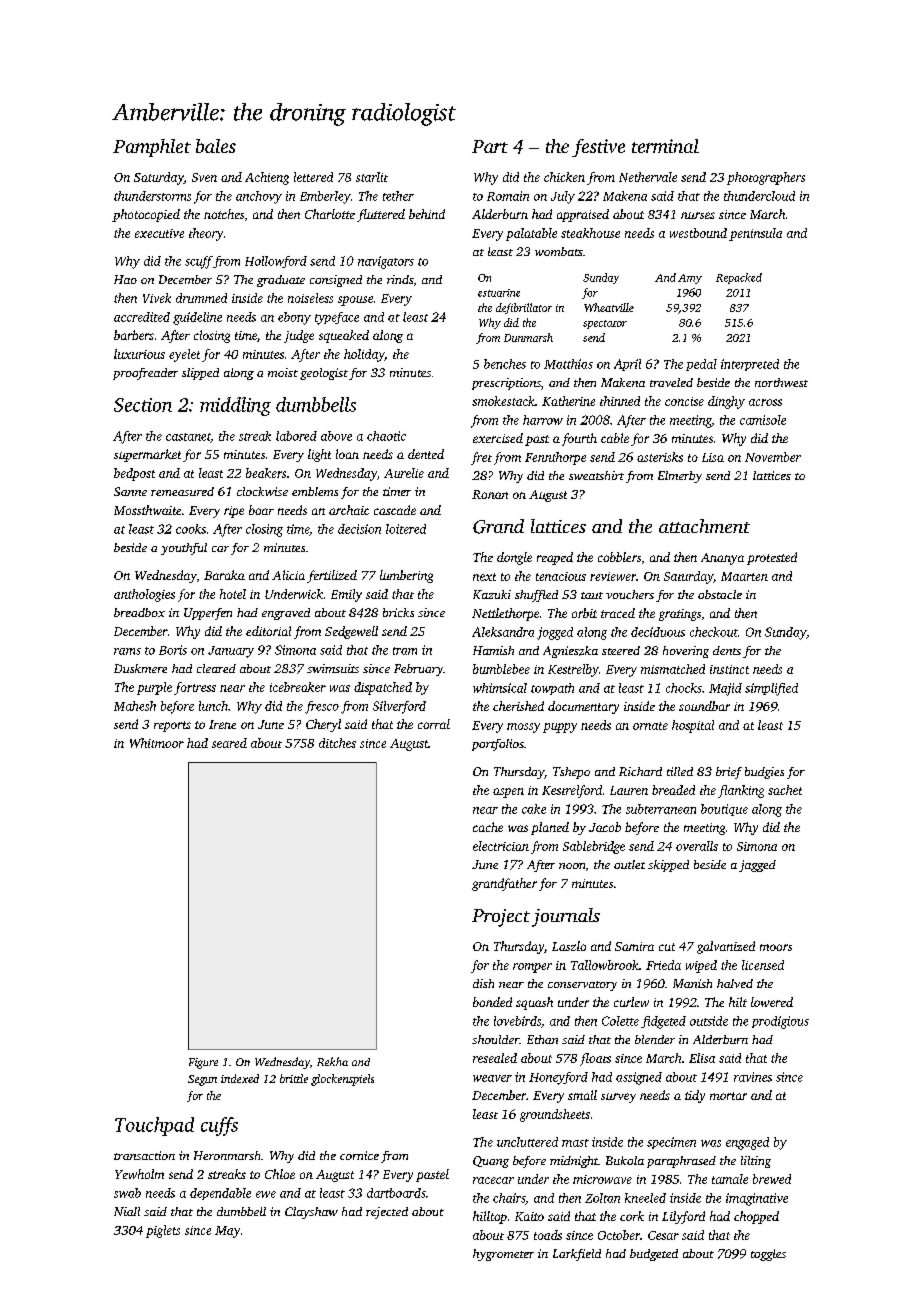 The width and height of the screenshot is (924, 1308). What do you see at coordinates (372, 177) in the screenshot?
I see `starlit` at bounding box center [372, 177].
